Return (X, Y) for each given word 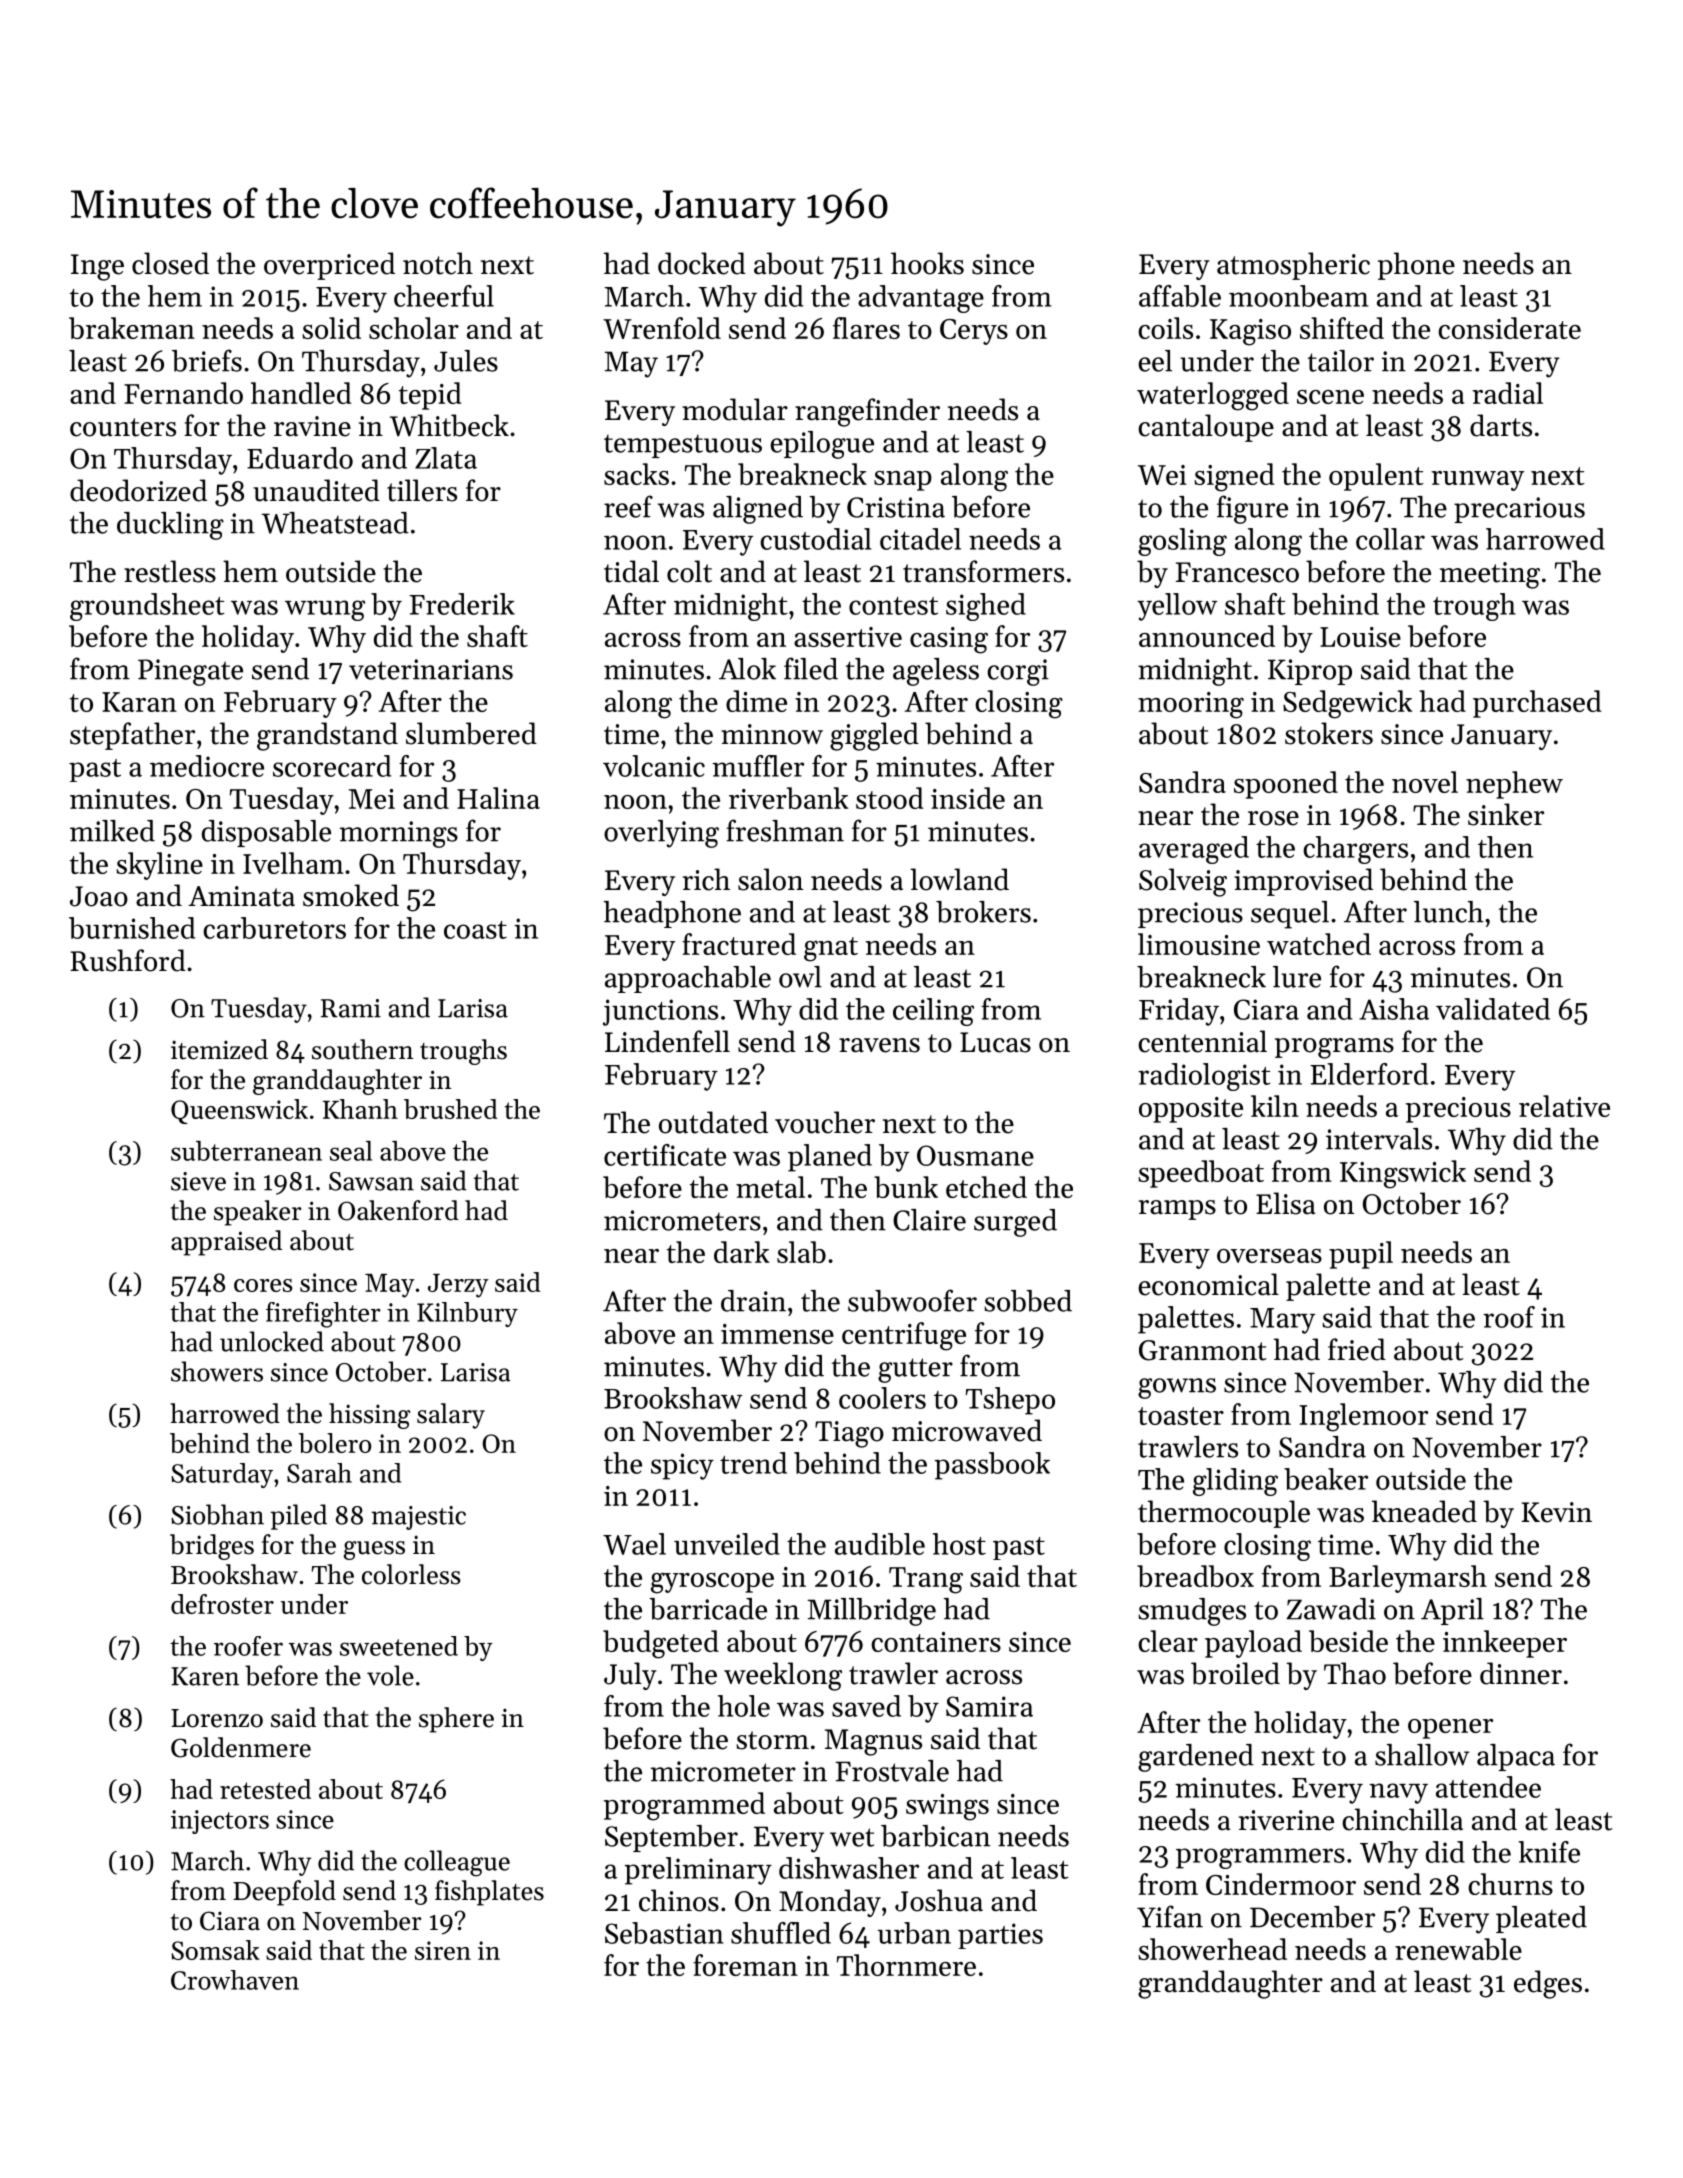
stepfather (132, 736)
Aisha (1394, 1009)
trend (753, 1463)
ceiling (933, 1012)
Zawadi (1331, 1609)
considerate (1509, 328)
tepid (430, 396)
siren (443, 1950)
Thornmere (906, 1965)
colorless (411, 1574)
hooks (927, 263)
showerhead (1212, 1949)
